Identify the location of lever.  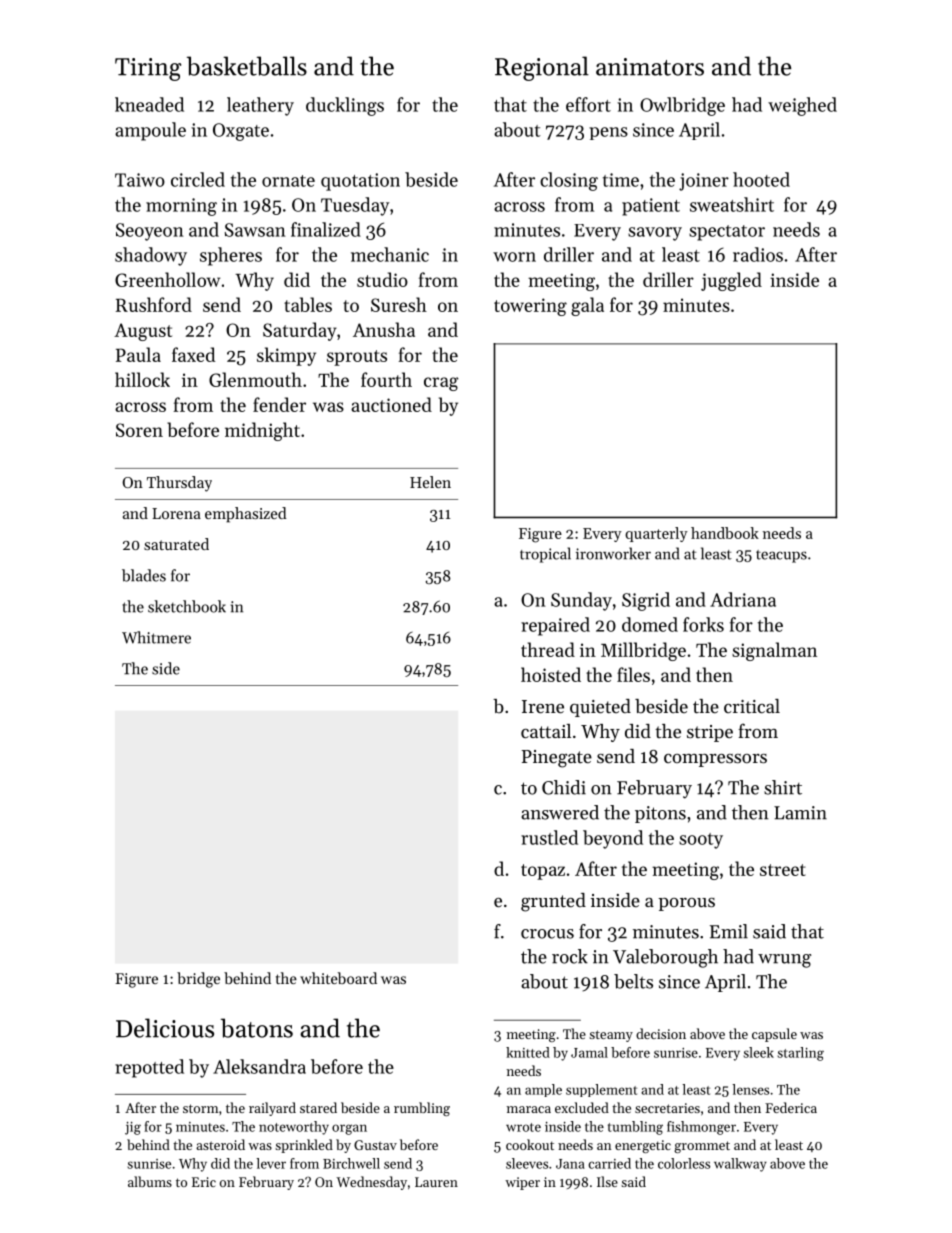
(271, 1163).
